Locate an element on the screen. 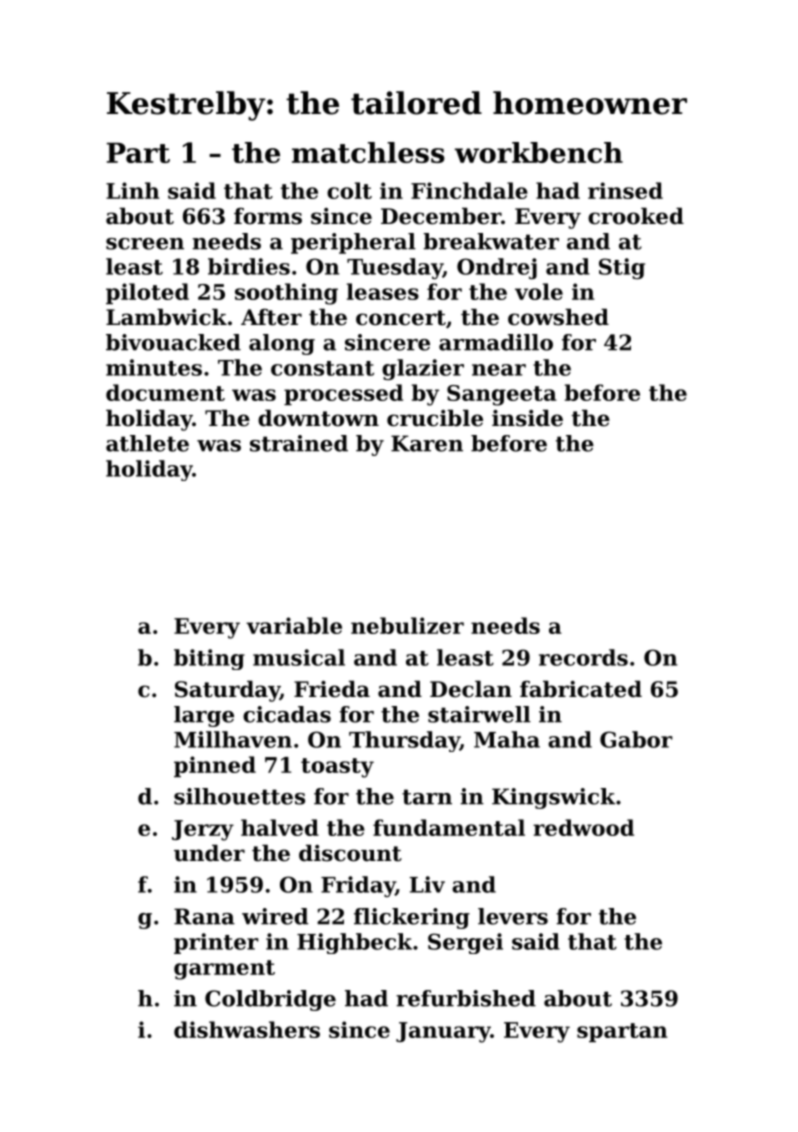 The image size is (798, 1132). January is located at coordinates (443, 1032).
